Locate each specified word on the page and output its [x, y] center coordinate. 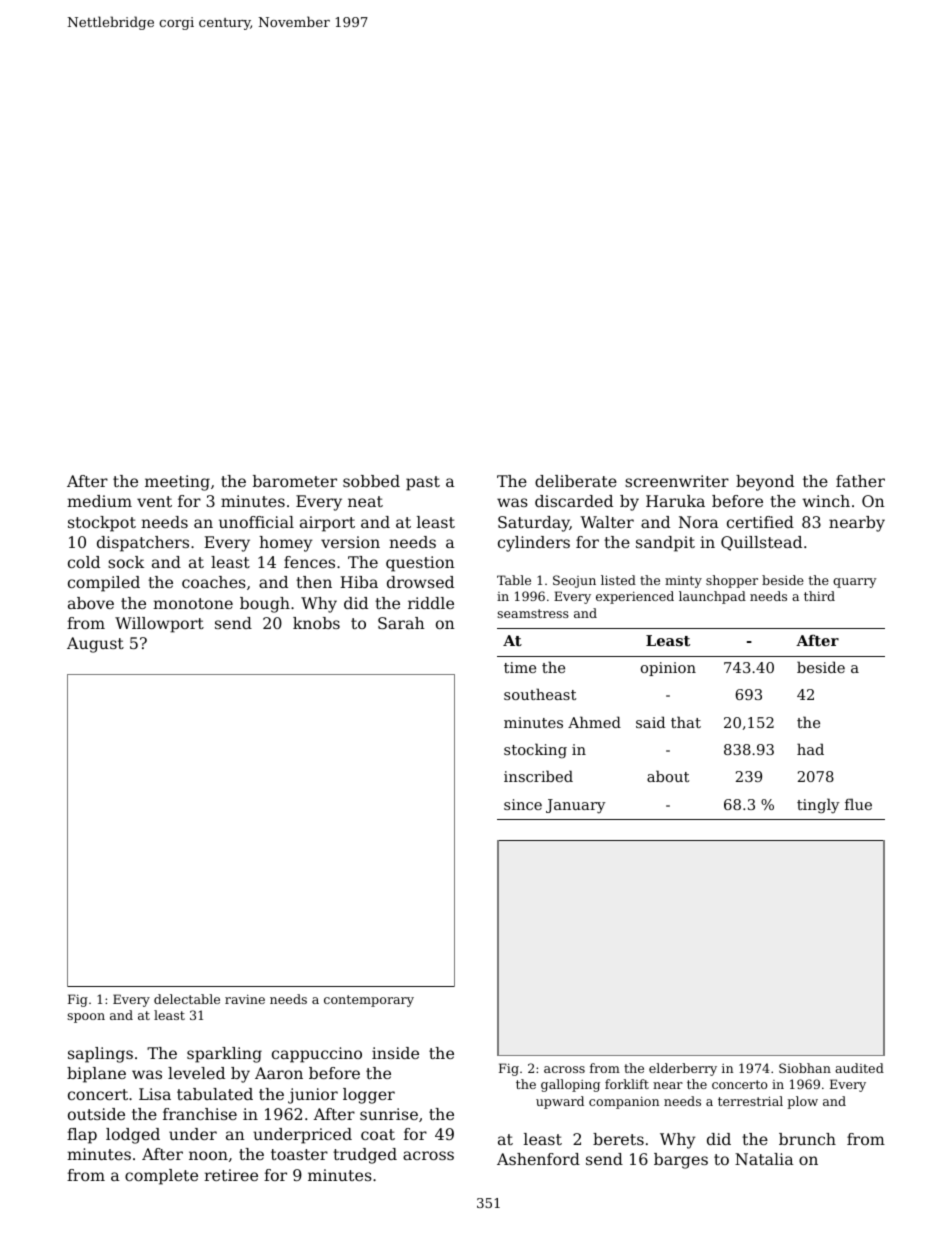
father [860, 481]
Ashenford [538, 1159]
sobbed [371, 481]
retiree [231, 1175]
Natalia [764, 1159]
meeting [177, 483]
